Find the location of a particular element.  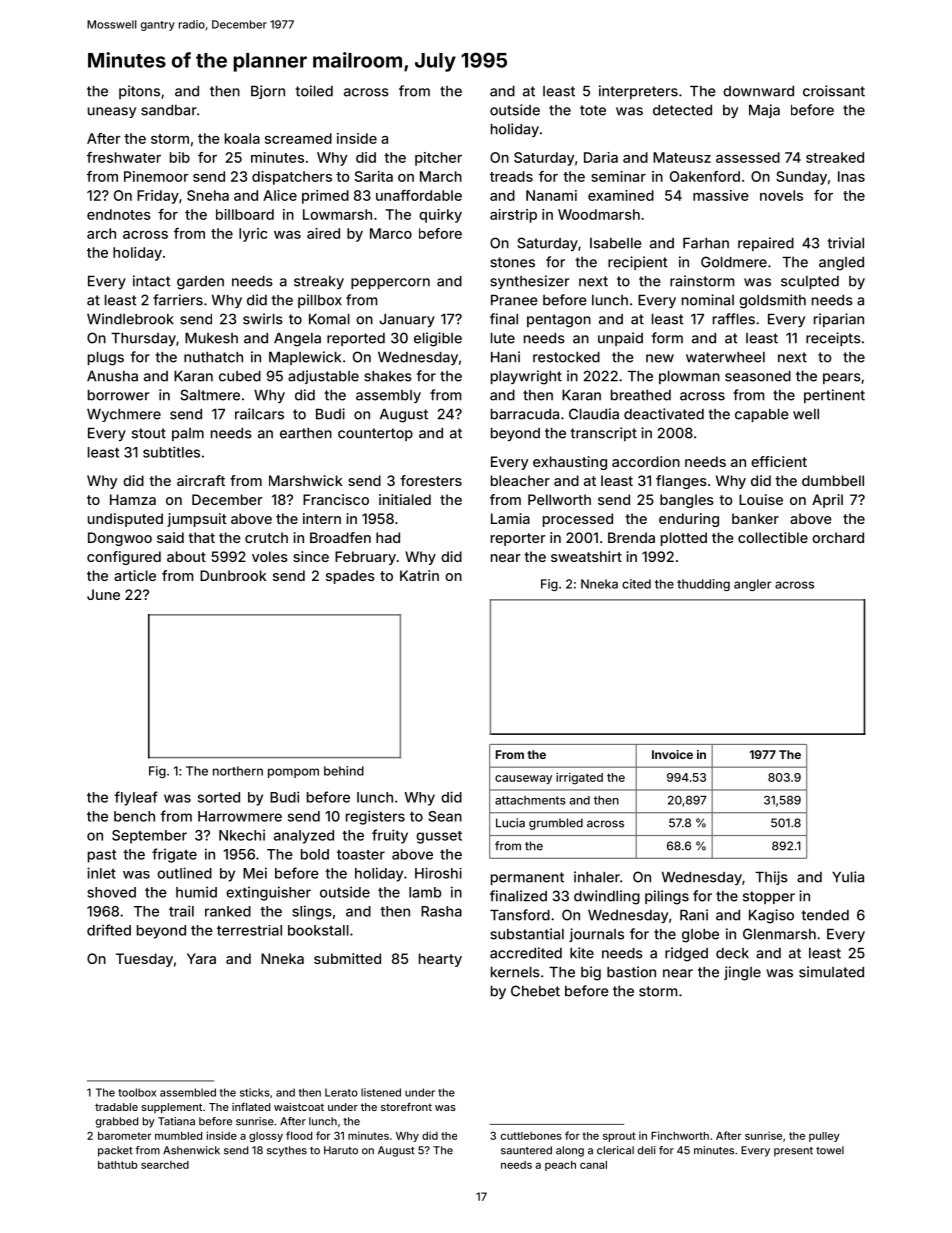

pilings is located at coordinates (667, 897).
